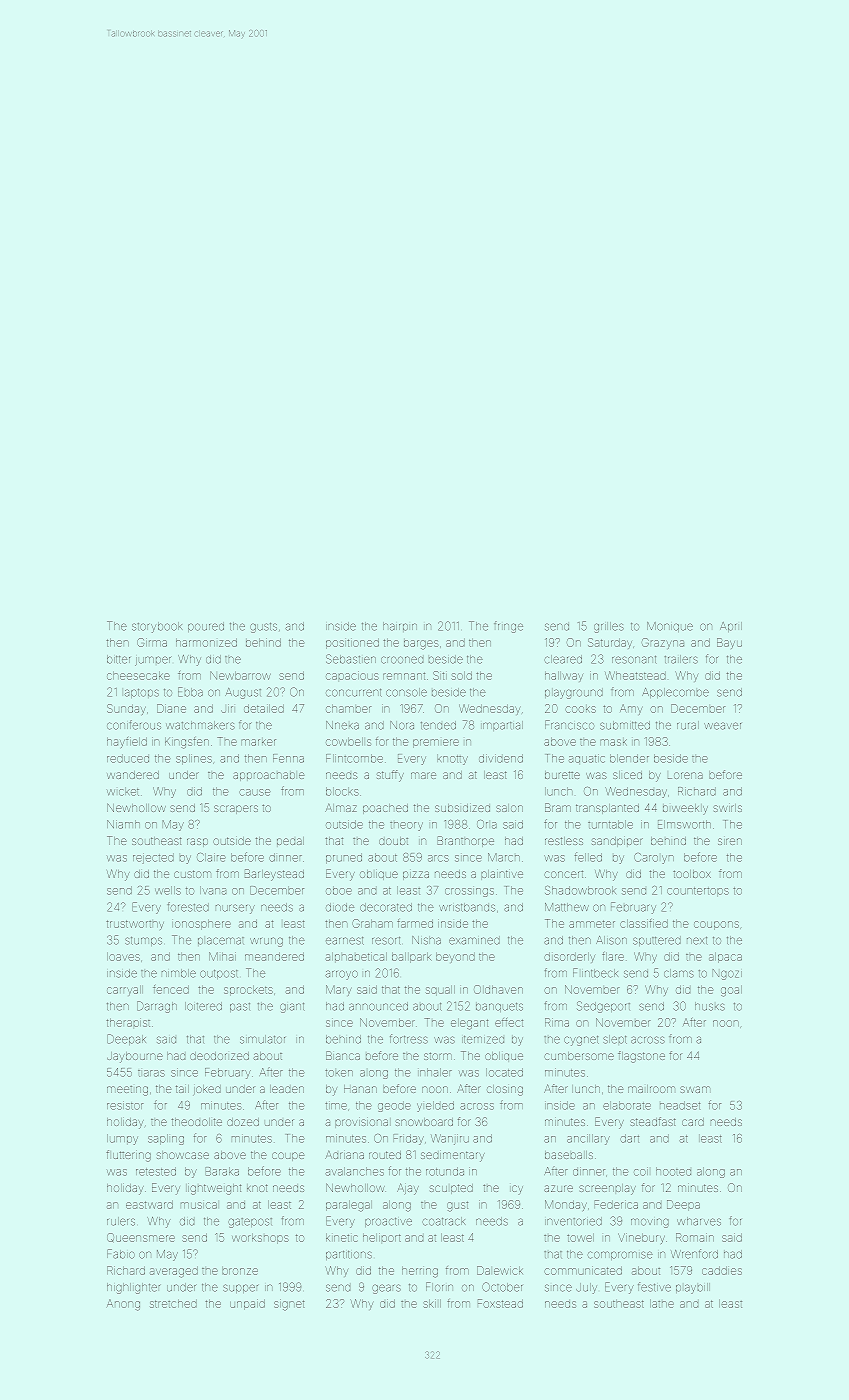 This screenshot has width=849, height=1400. What do you see at coordinates (445, 1171) in the screenshot?
I see `rotunda` at bounding box center [445, 1171].
